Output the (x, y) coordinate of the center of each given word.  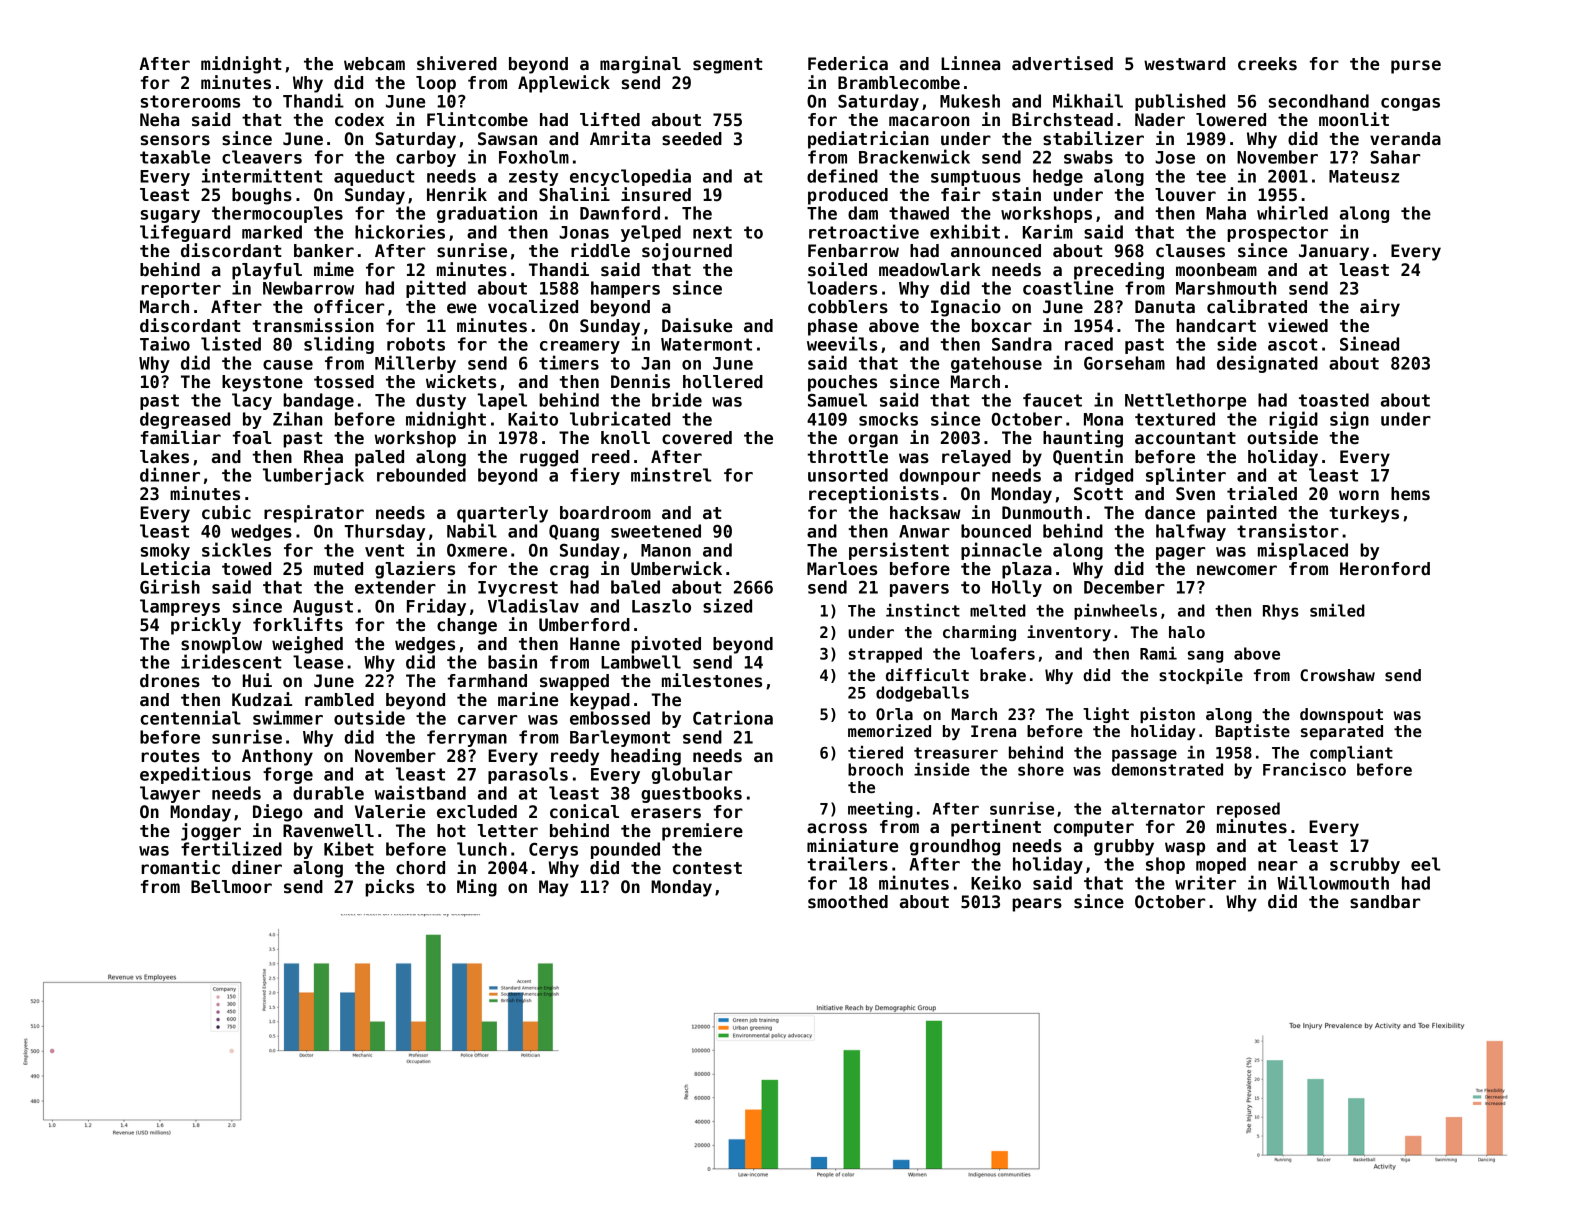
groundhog (955, 847)
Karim (1048, 231)
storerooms (190, 101)
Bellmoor (231, 887)
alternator (1158, 808)
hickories (400, 231)
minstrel (671, 474)
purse (1416, 67)
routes (170, 756)
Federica (848, 63)
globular (692, 775)
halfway (1191, 532)
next (712, 232)
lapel (502, 401)
